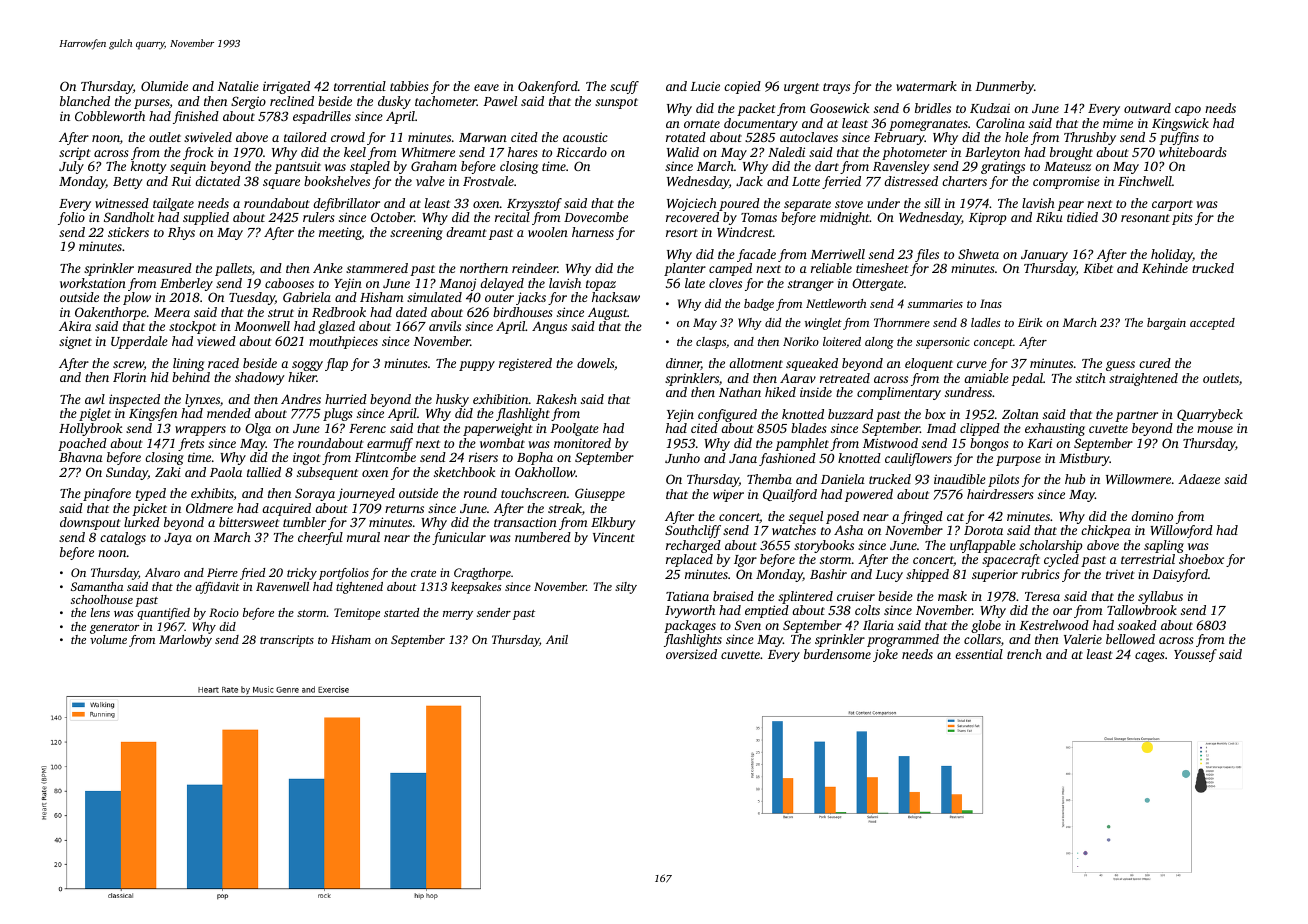 The image size is (1308, 924). I want to click on sequin, so click(188, 167).
